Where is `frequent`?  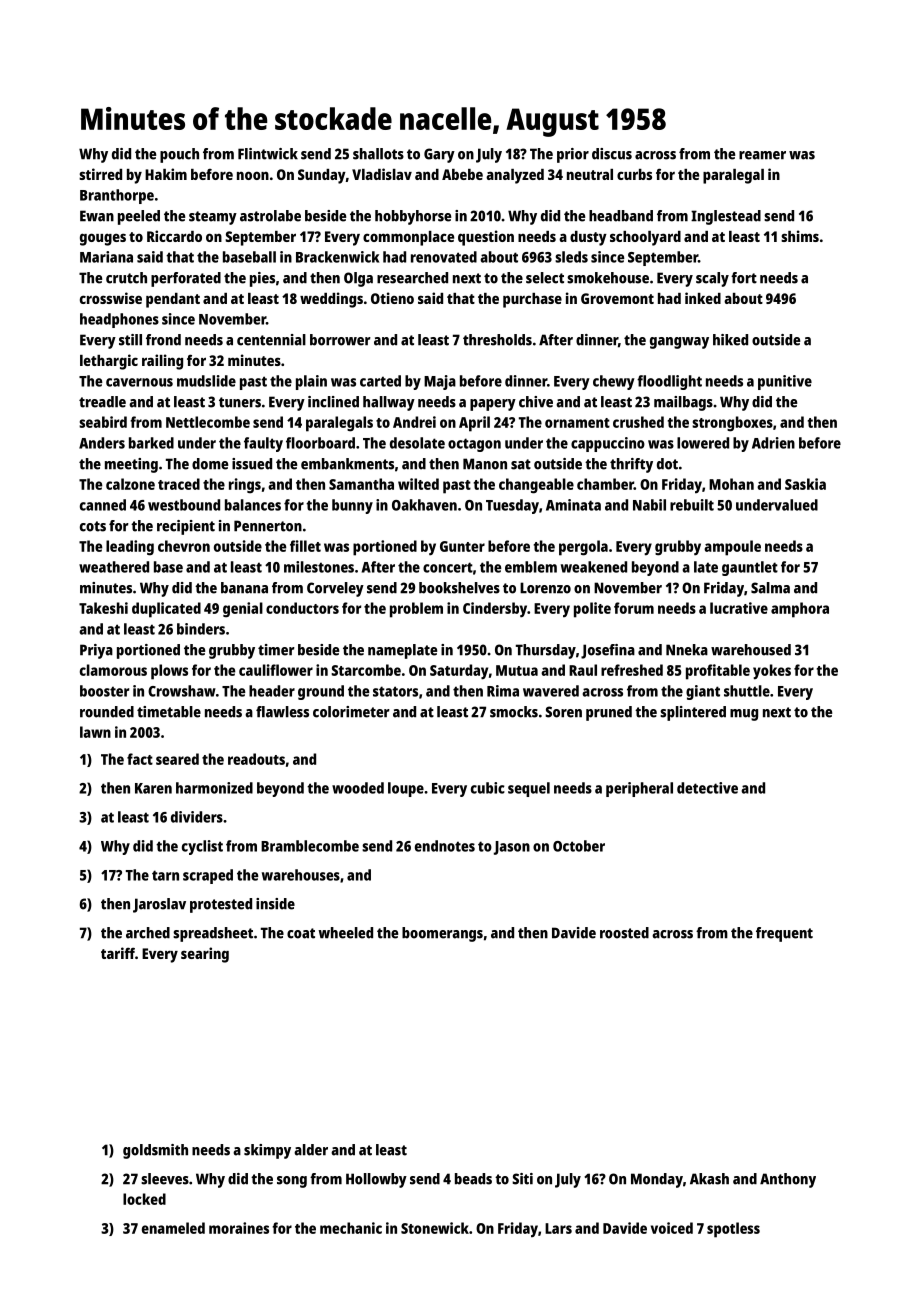
frequent is located at coordinates (784, 934).
